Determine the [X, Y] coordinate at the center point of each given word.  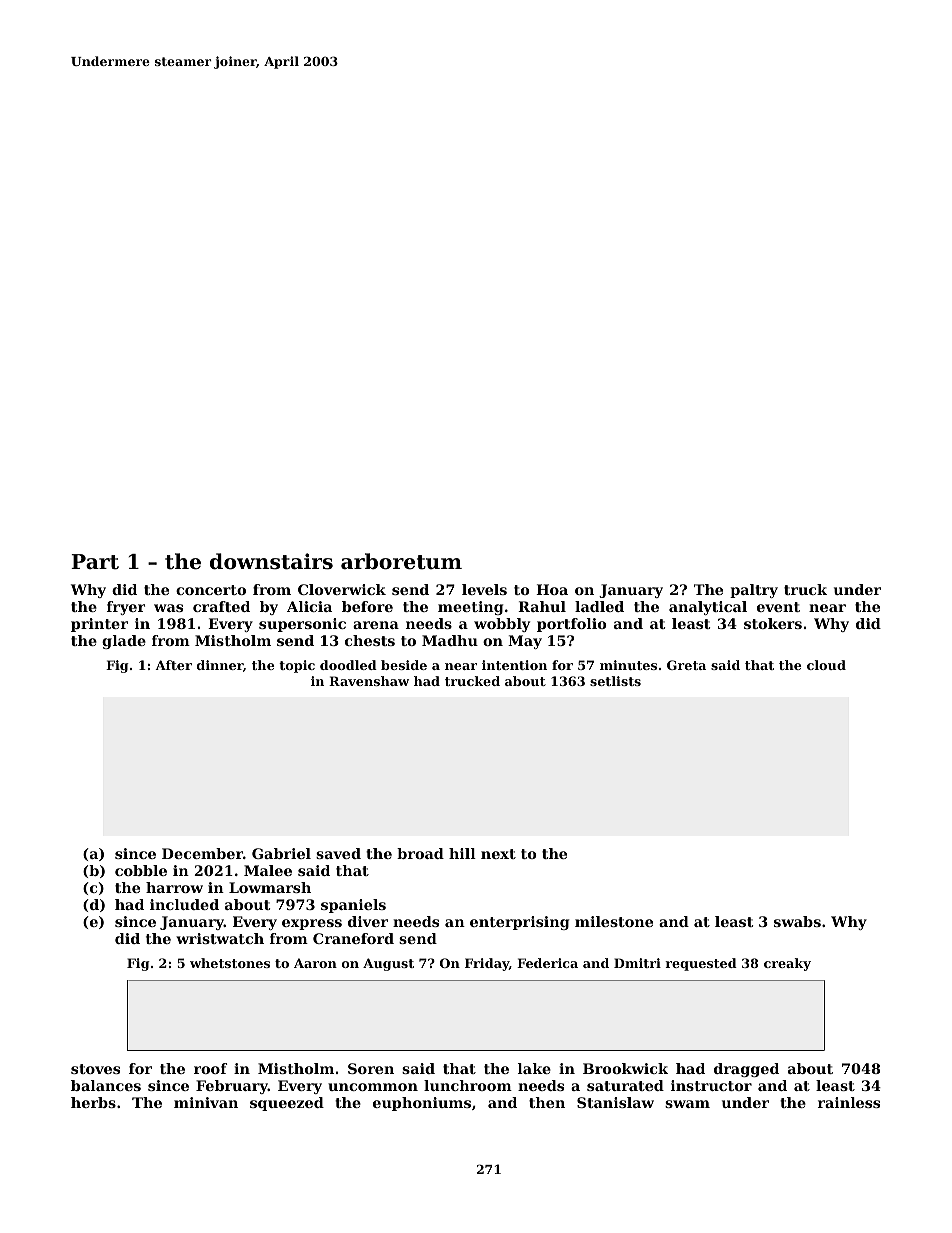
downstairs [271, 561]
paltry [754, 591]
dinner [220, 665]
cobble [141, 870]
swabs [797, 921]
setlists [615, 681]
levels [484, 589]
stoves [95, 1069]
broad [420, 853]
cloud [826, 665]
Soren [371, 1068]
